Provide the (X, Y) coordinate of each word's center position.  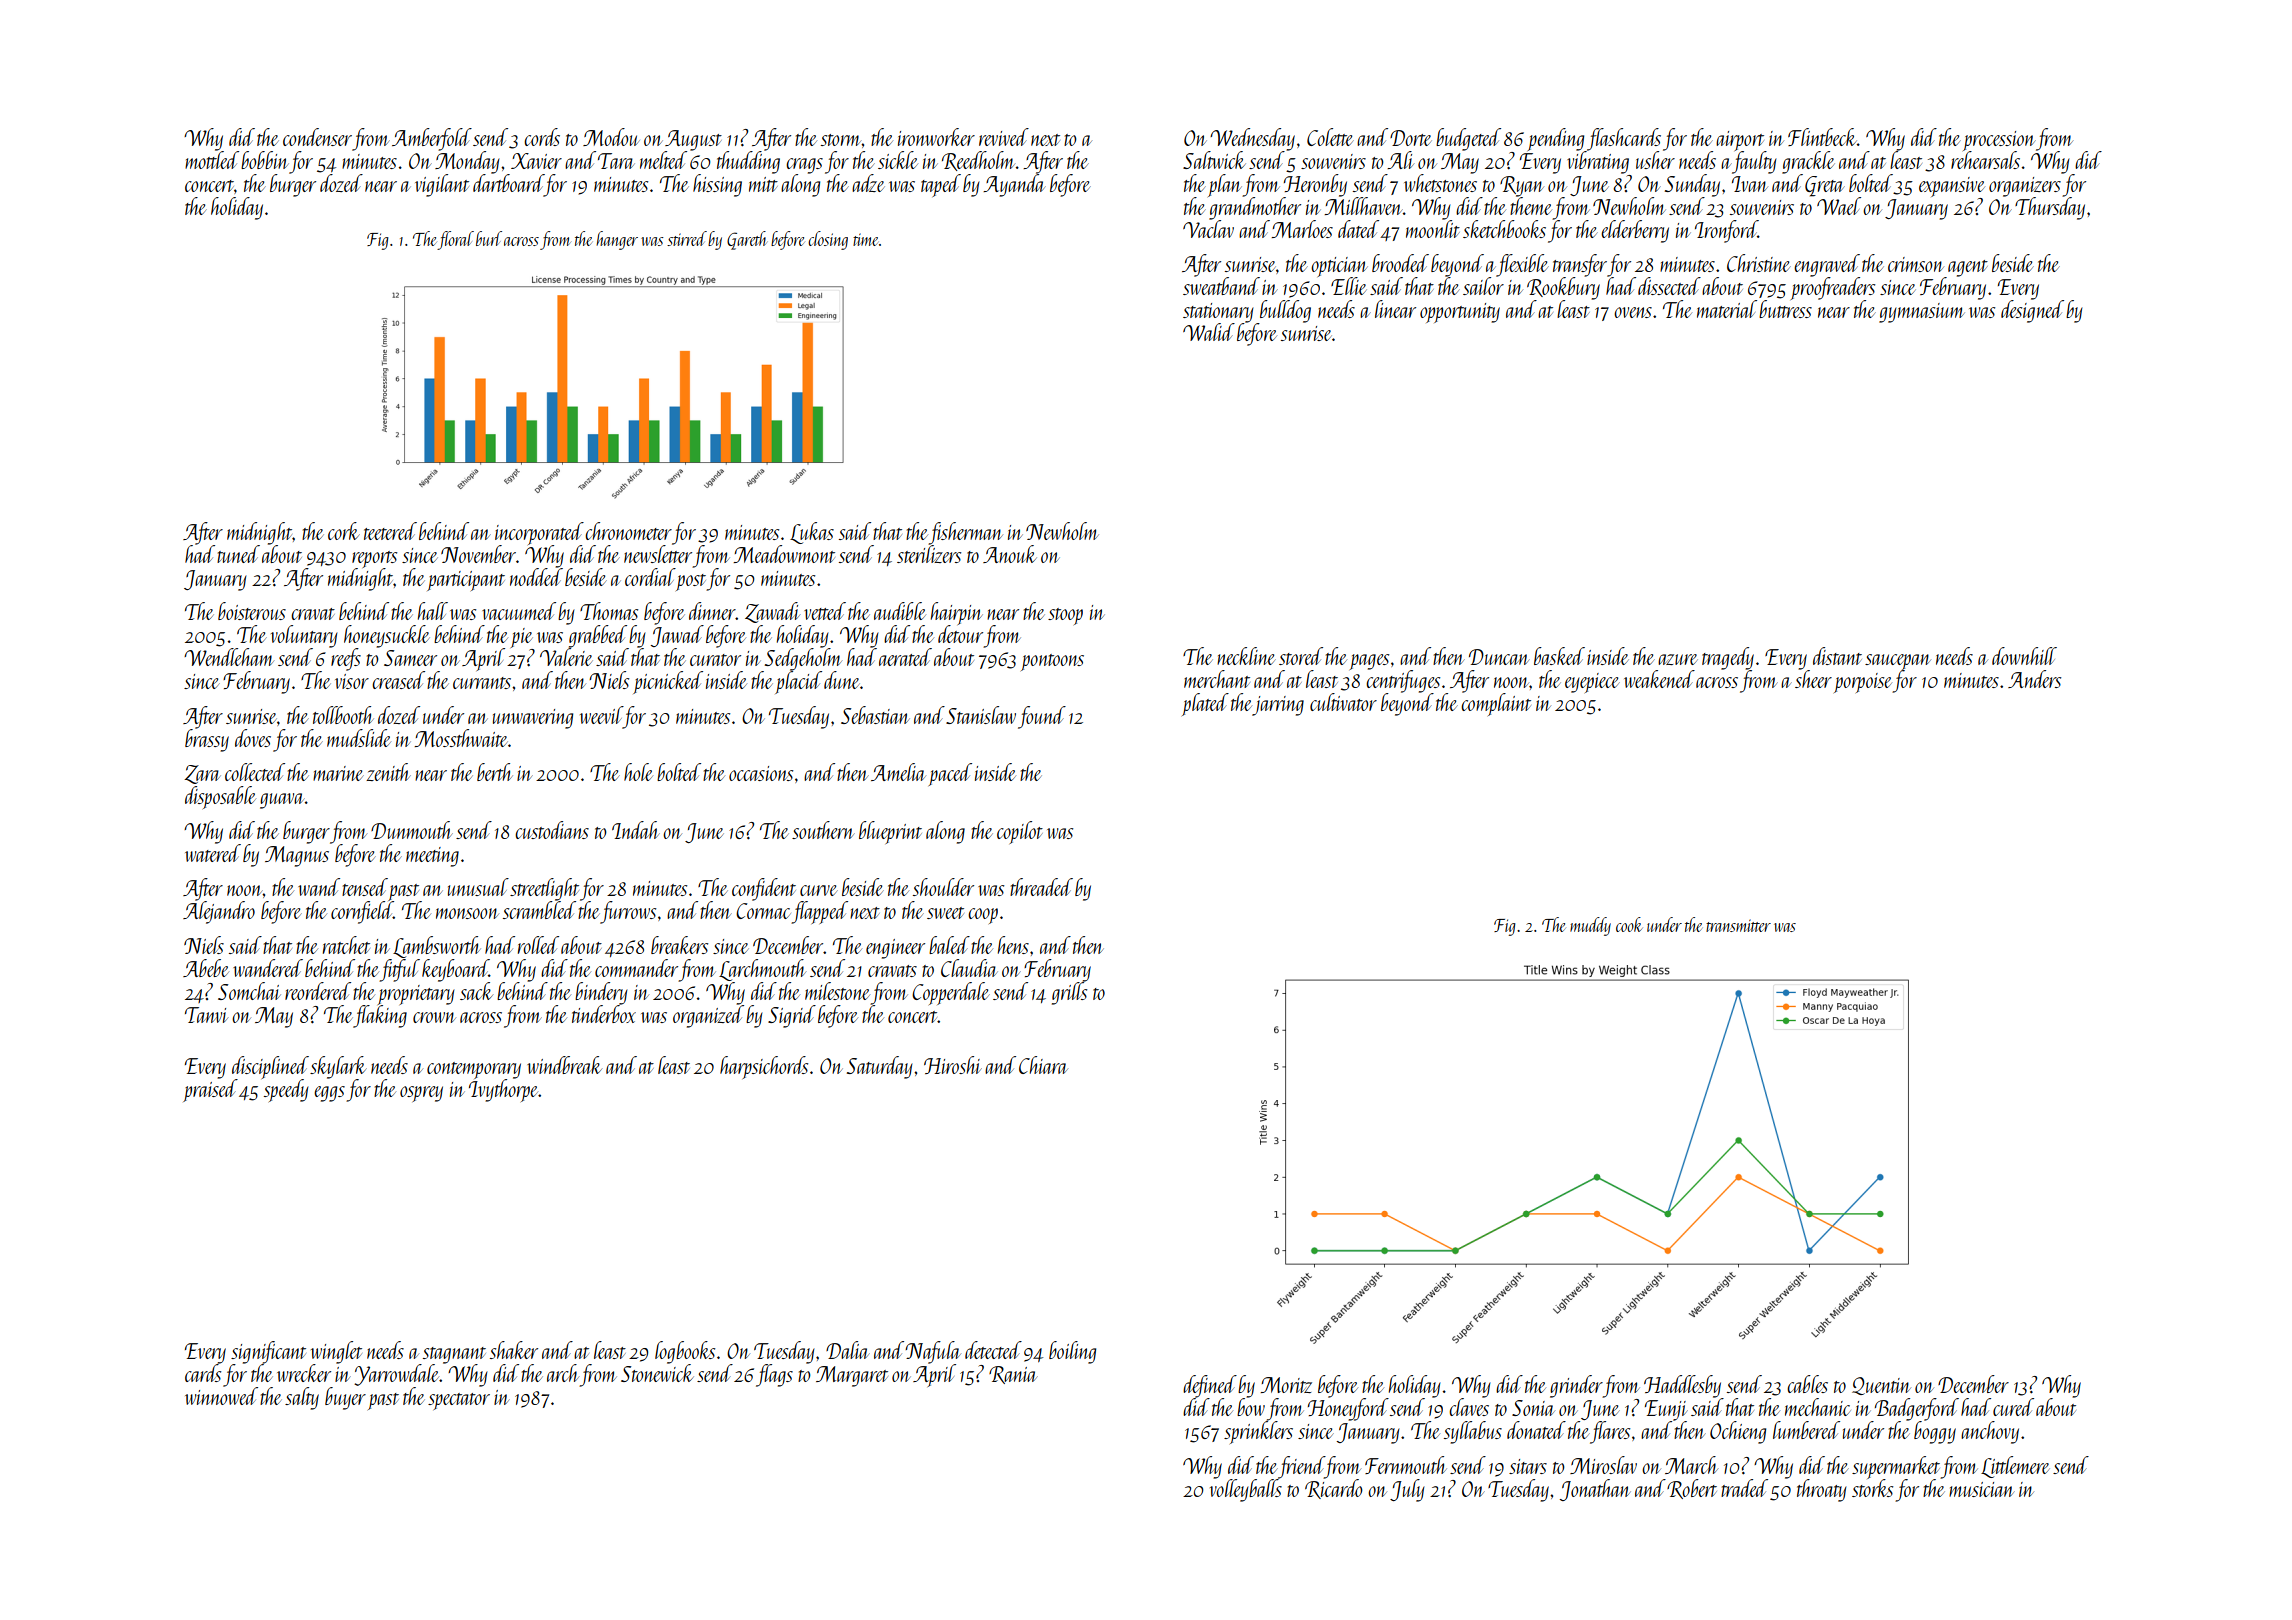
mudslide (359, 738)
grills (1069, 993)
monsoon (467, 913)
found (1042, 717)
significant (268, 1352)
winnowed (221, 1395)
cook (1629, 924)
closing (828, 240)
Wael (1839, 206)
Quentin (1881, 1386)
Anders (2034, 679)
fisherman (966, 533)
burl (489, 238)
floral (456, 240)
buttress (1785, 309)
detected (993, 1350)
